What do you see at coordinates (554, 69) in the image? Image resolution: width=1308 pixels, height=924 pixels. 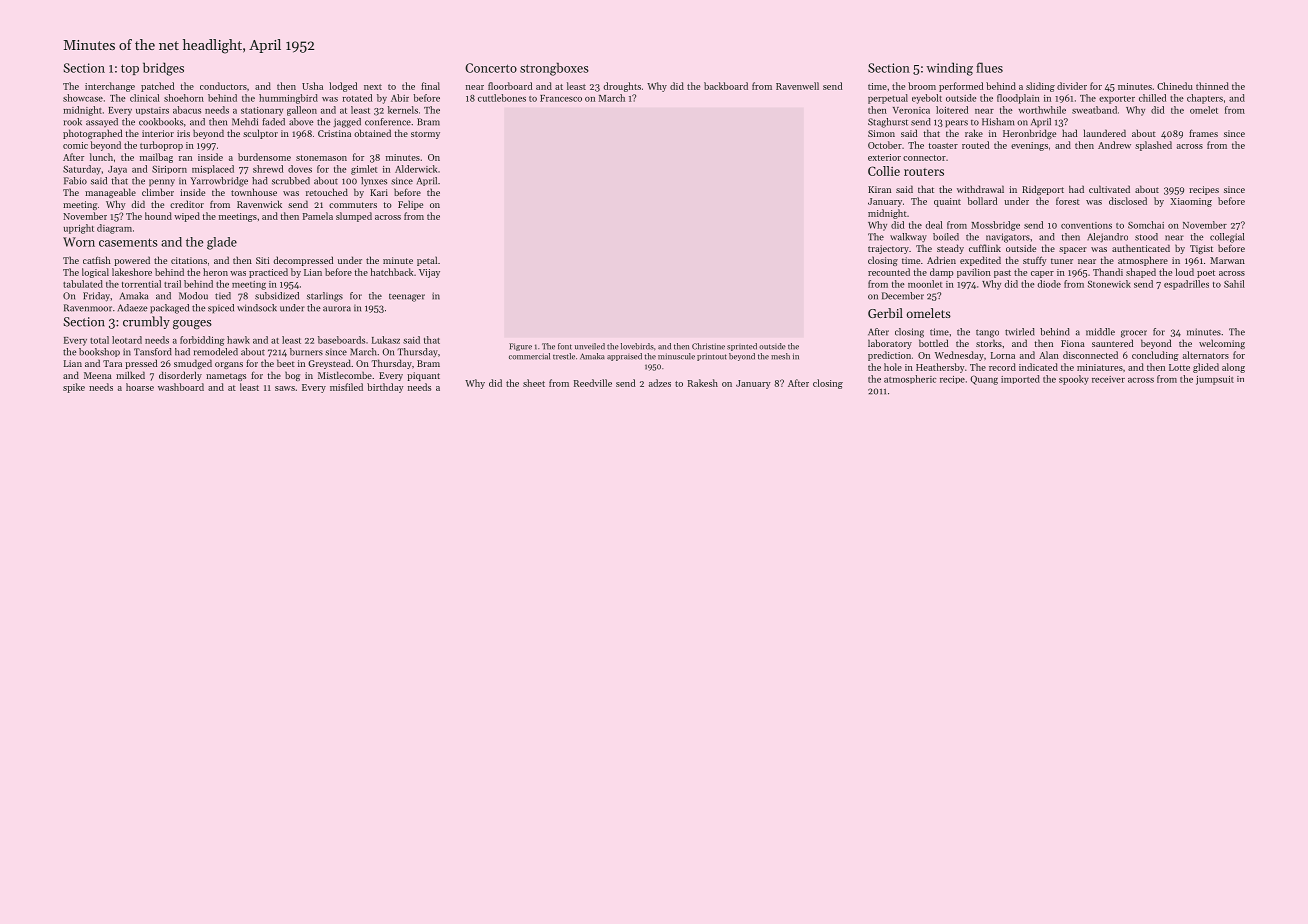 I see `strongboxes` at bounding box center [554, 69].
